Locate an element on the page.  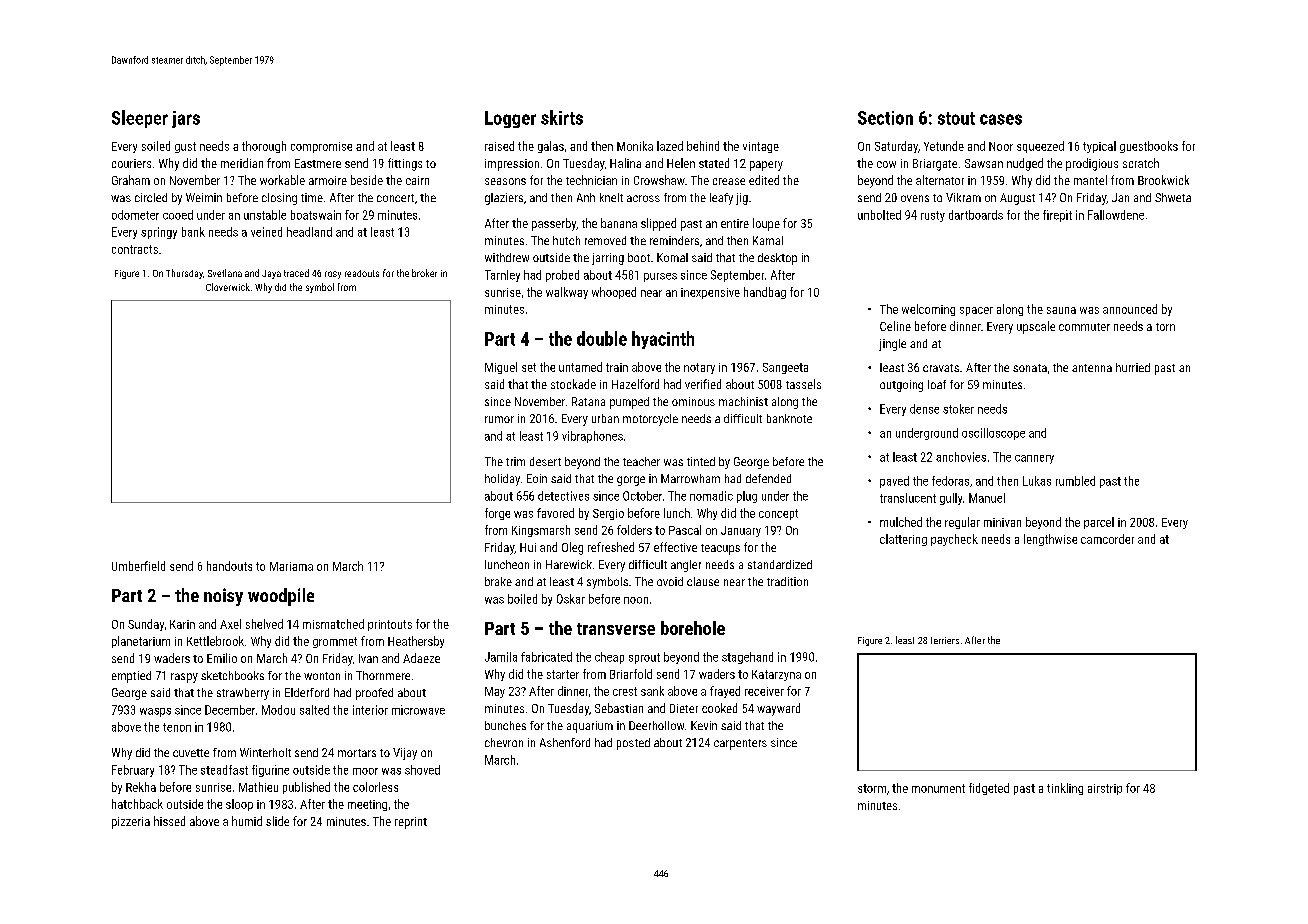
Eastmere is located at coordinates (318, 163).
